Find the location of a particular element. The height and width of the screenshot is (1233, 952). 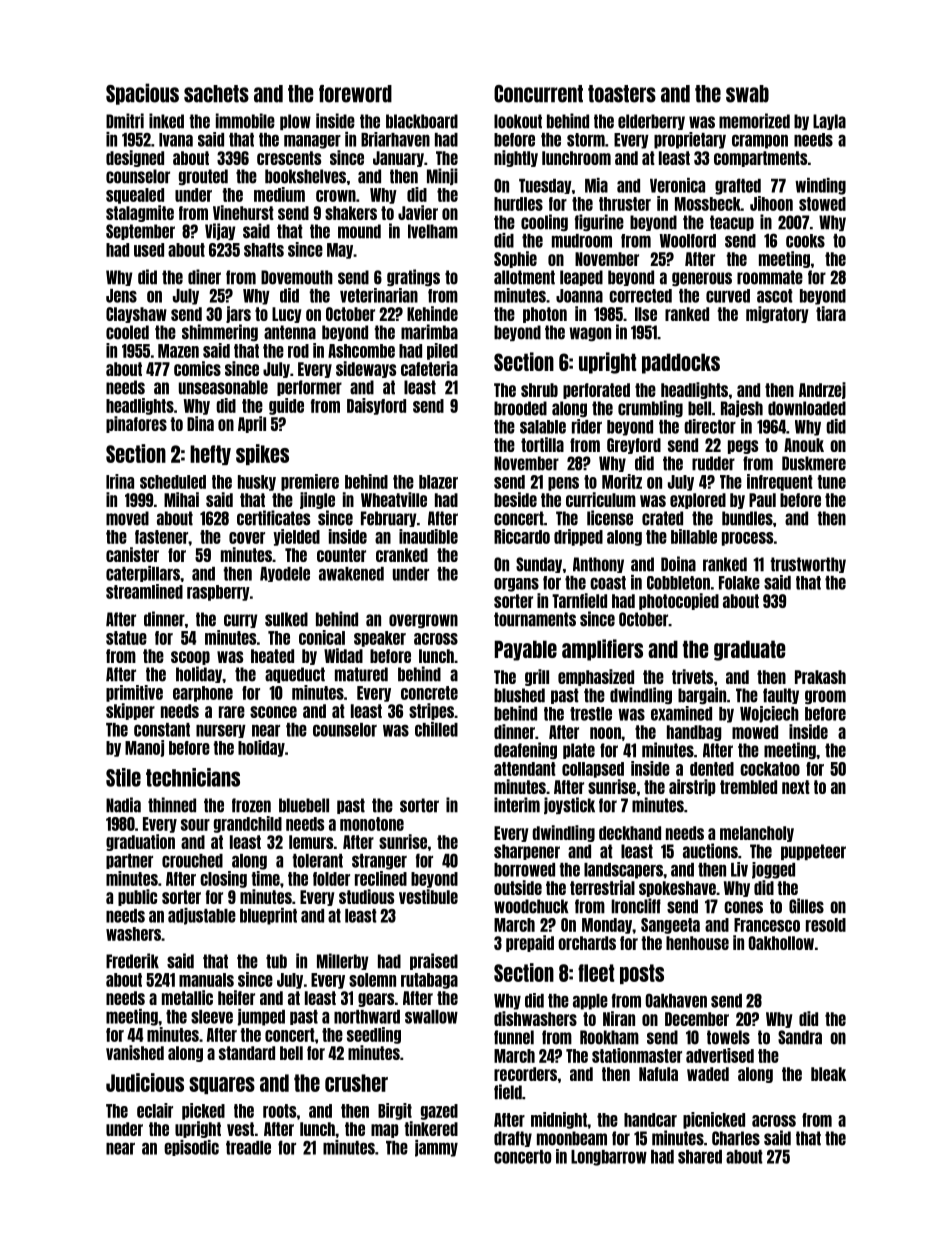

trestle is located at coordinates (591, 714).
